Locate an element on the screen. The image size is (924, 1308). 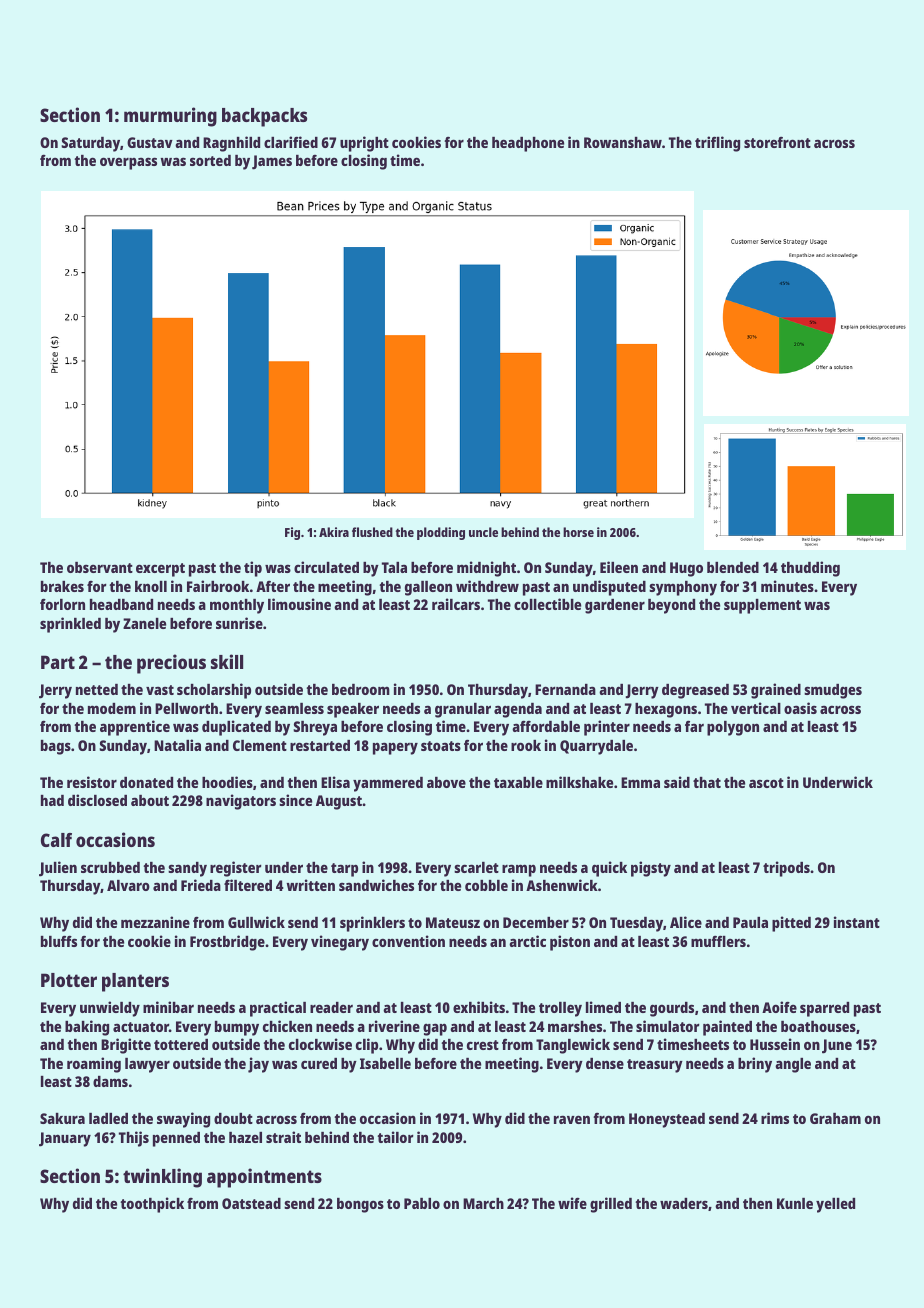
toothpick is located at coordinates (152, 1205).
